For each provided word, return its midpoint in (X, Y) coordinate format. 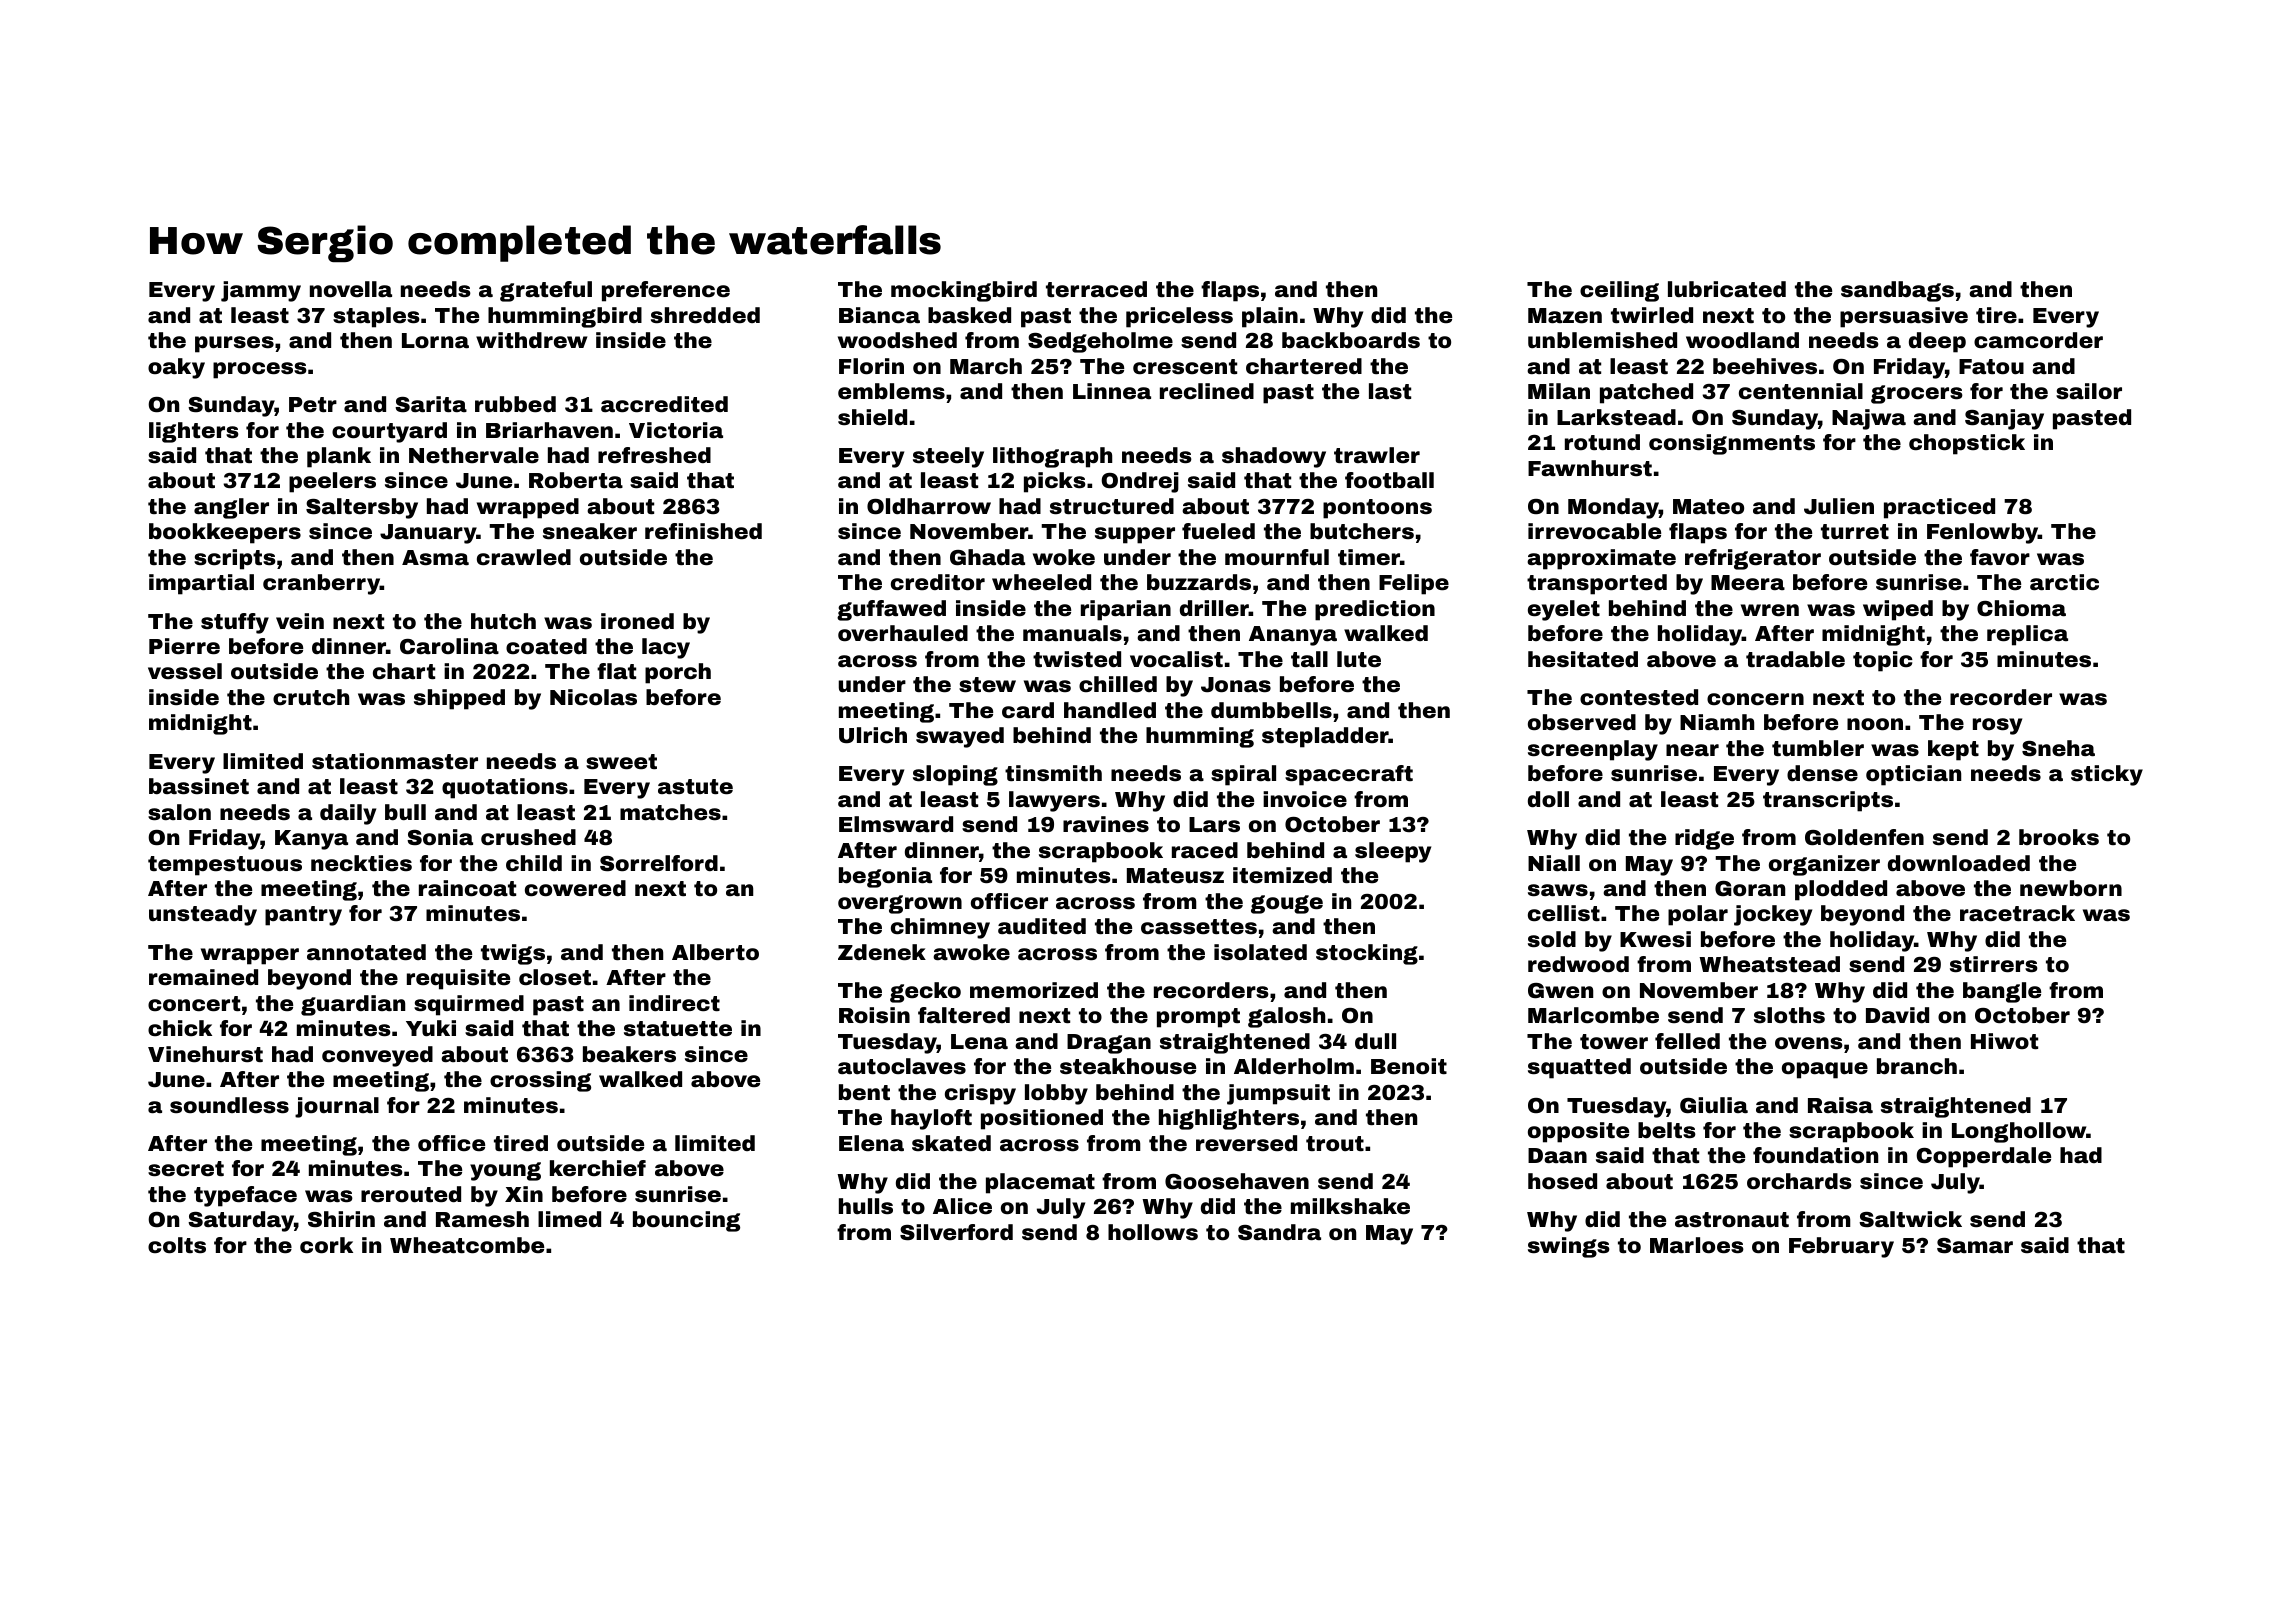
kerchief (598, 1168)
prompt (1198, 1018)
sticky (2107, 775)
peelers (332, 482)
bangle (2002, 992)
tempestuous (225, 866)
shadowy (1274, 457)
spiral (1243, 775)
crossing (540, 1081)
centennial (1801, 391)
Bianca (879, 315)
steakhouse (1128, 1066)
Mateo (1708, 507)
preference (666, 291)
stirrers (1994, 964)
